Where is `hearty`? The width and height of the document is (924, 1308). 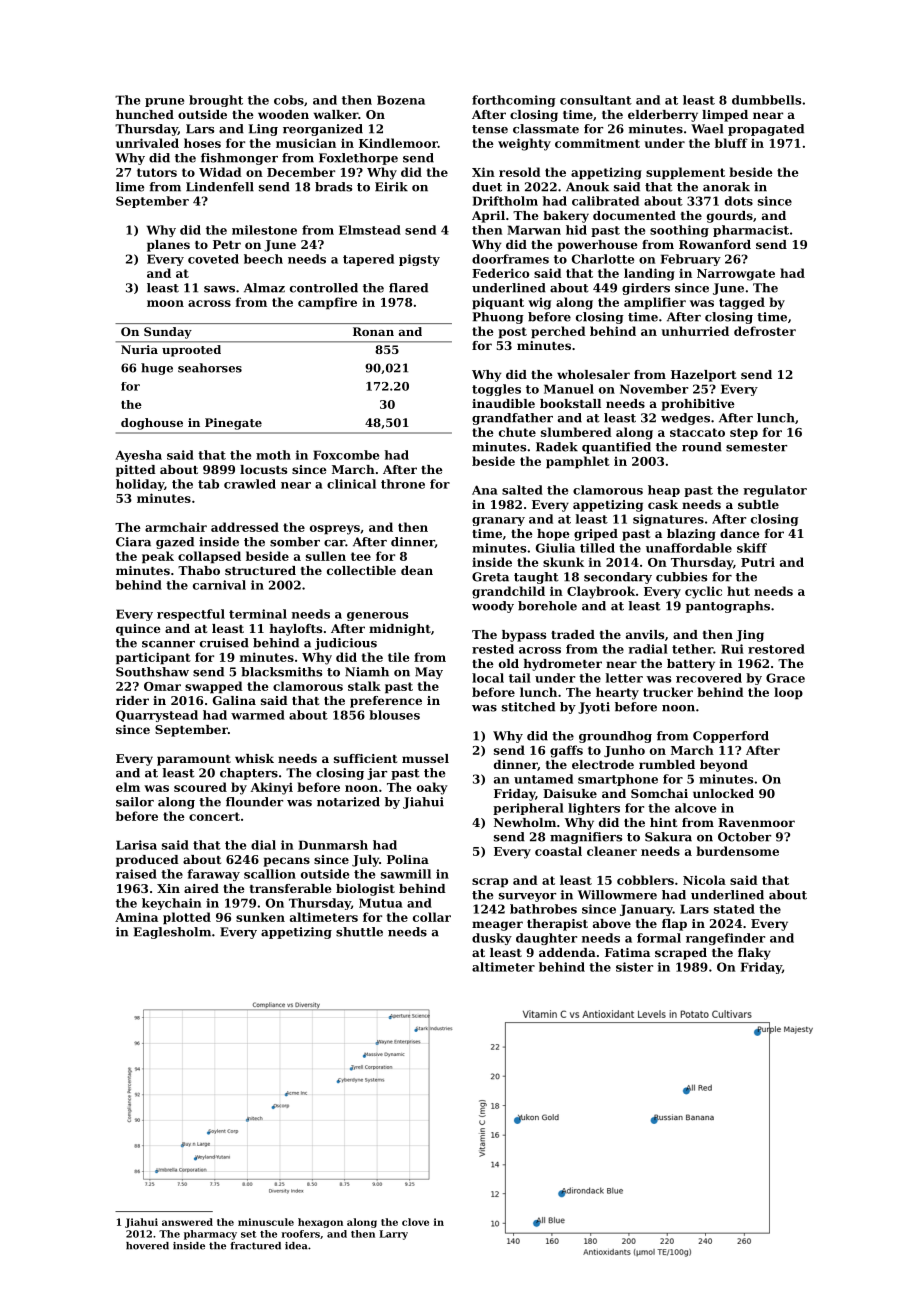 hearty is located at coordinates (617, 693).
